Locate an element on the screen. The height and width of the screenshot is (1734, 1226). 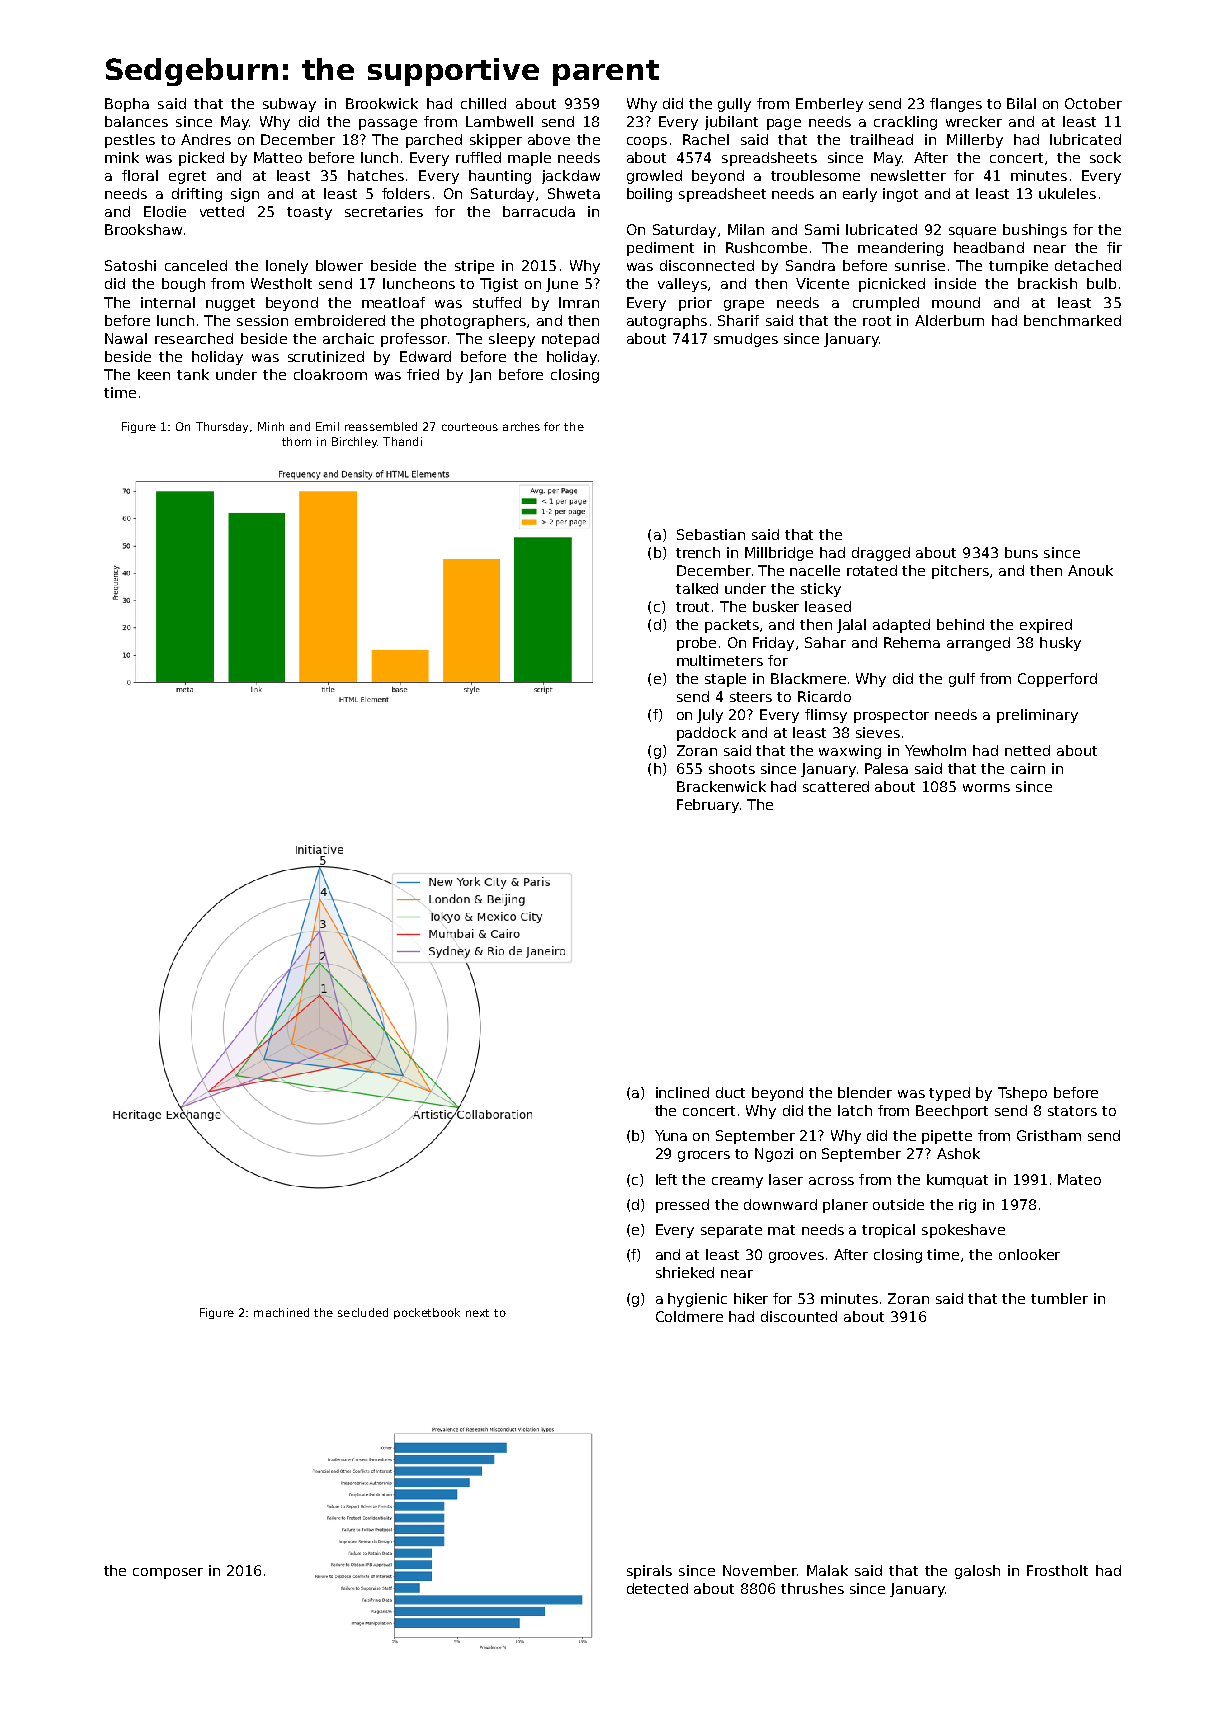
subway is located at coordinates (289, 105).
